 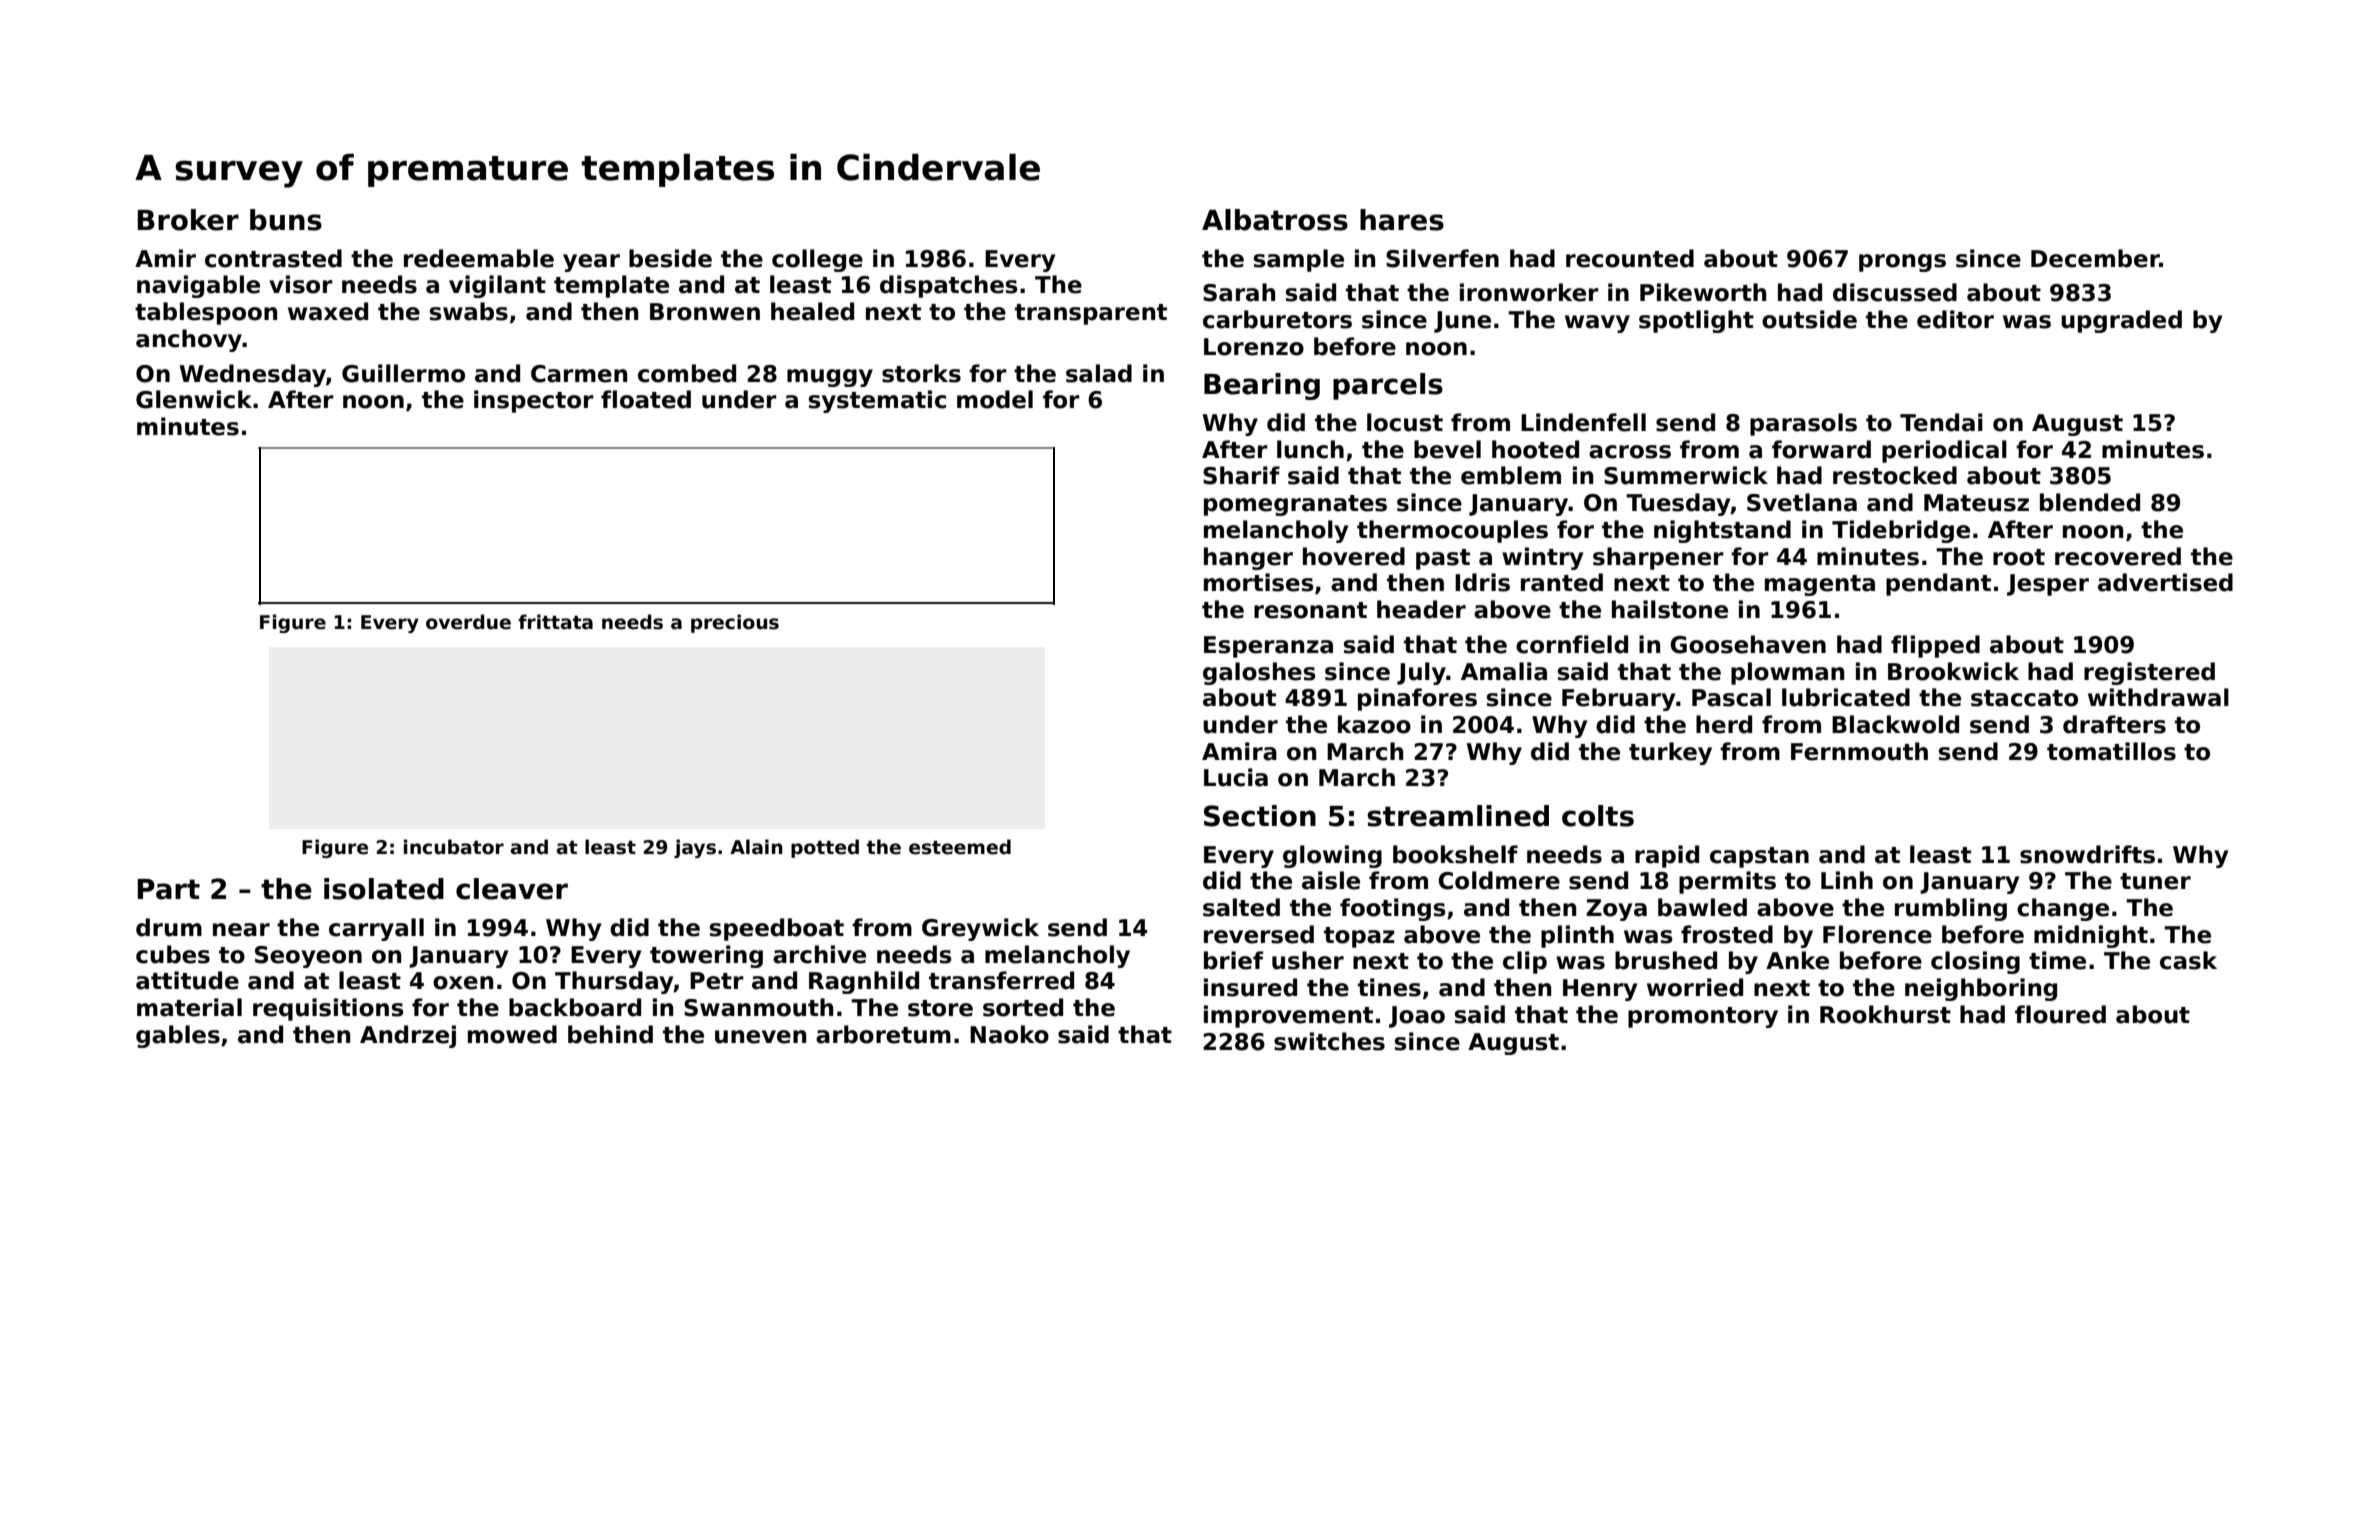 I want to click on galoshes, so click(x=1259, y=673).
